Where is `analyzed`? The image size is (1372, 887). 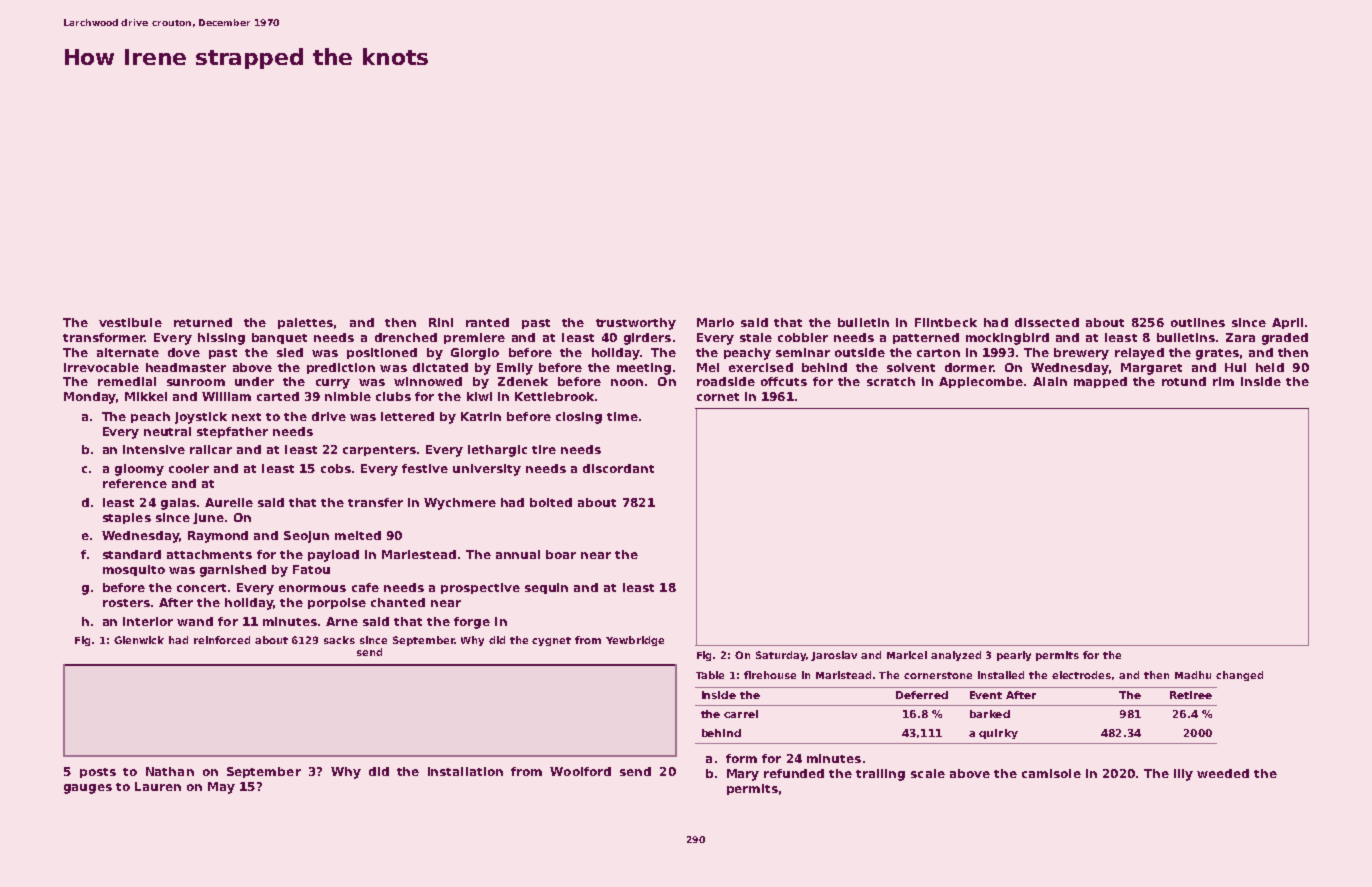
analyzed is located at coordinates (956, 656).
